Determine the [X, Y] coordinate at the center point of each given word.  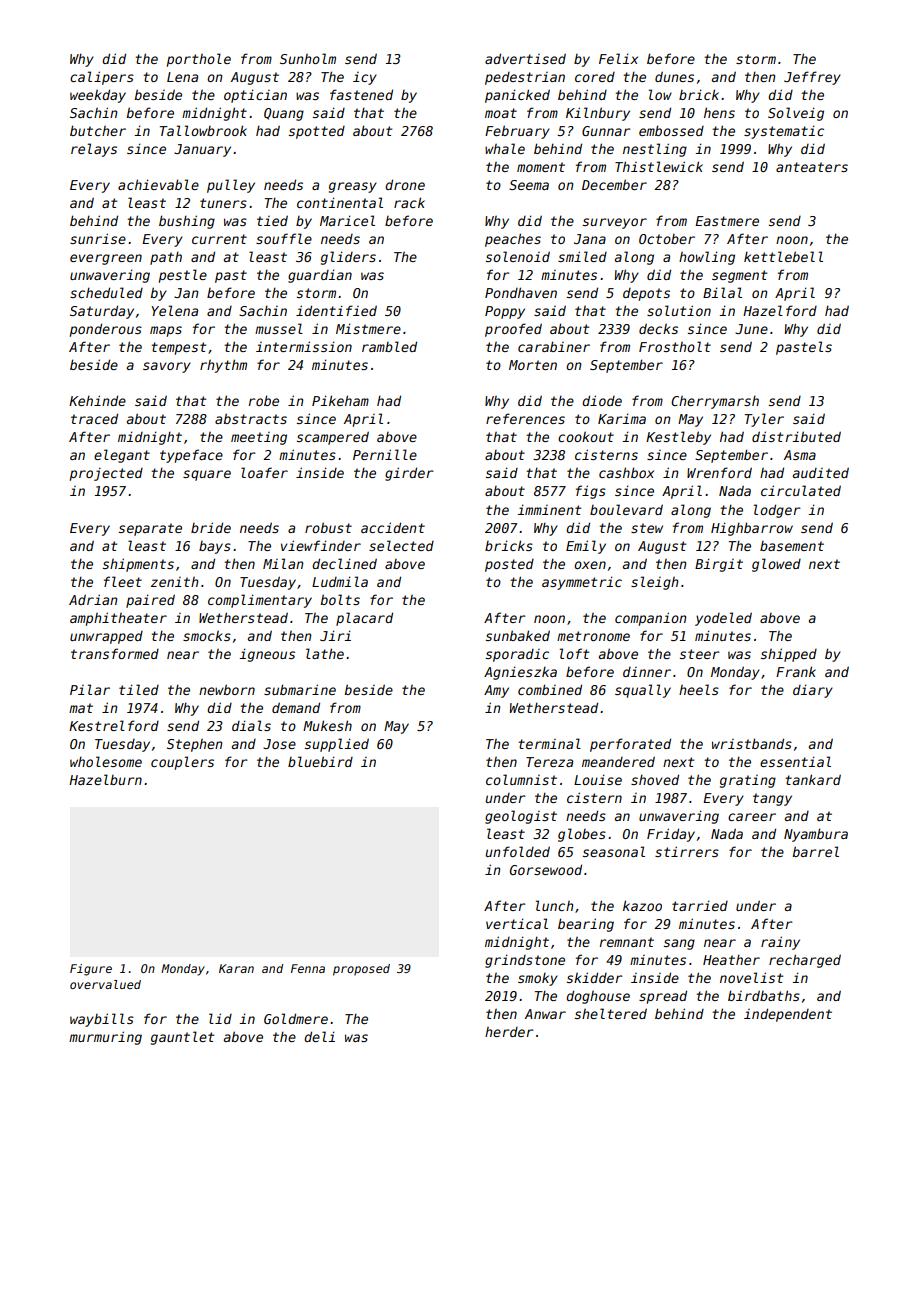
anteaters [812, 167]
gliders [348, 258]
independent [788, 1015]
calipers [102, 78]
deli [319, 1036]
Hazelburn [105, 779]
